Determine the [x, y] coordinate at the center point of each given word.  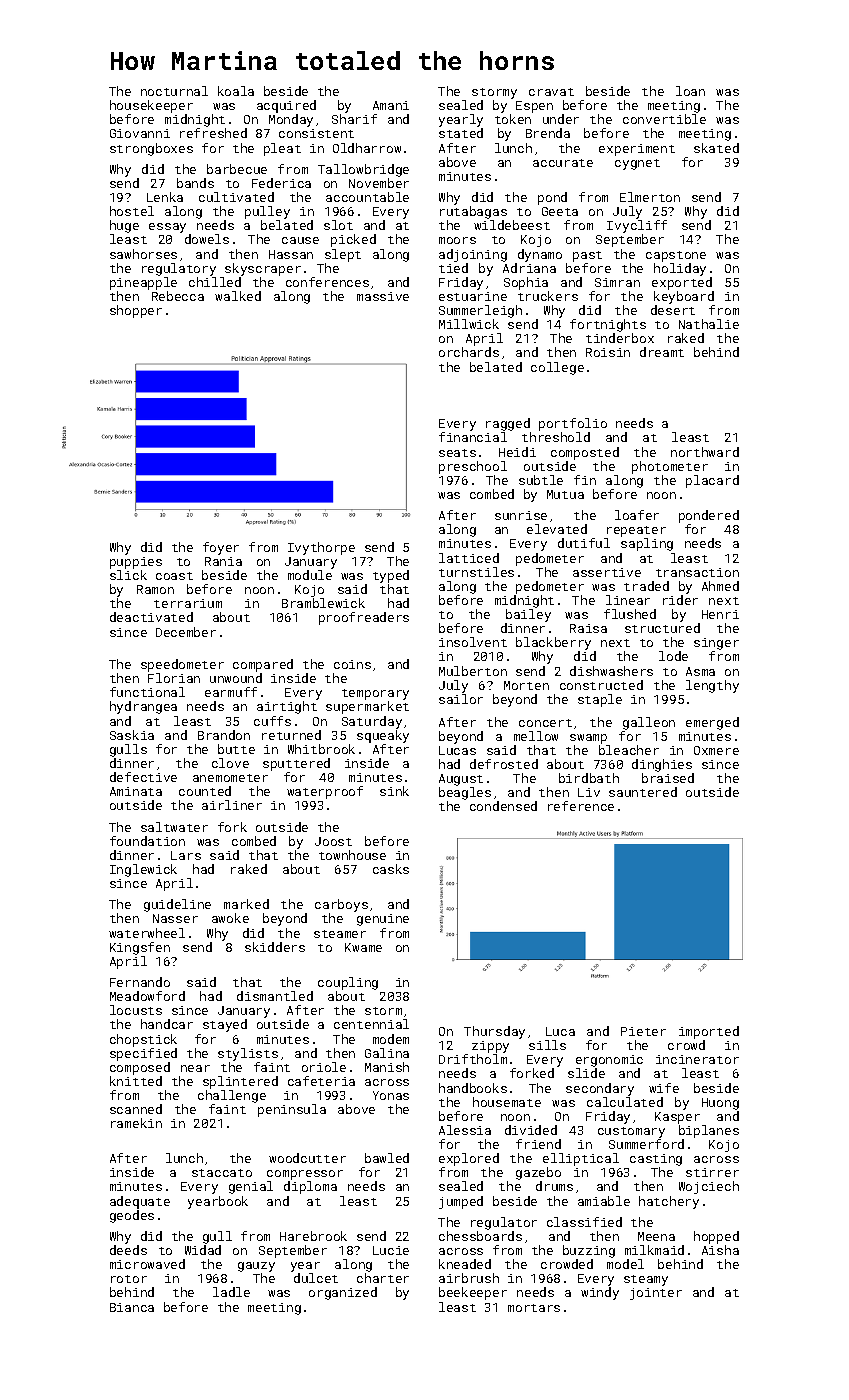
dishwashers [611, 671]
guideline [177, 905]
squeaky [383, 736]
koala [236, 91]
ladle [231, 1292]
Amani [391, 105]
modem [391, 1039]
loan [690, 91]
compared [263, 665]
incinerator [697, 1059]
